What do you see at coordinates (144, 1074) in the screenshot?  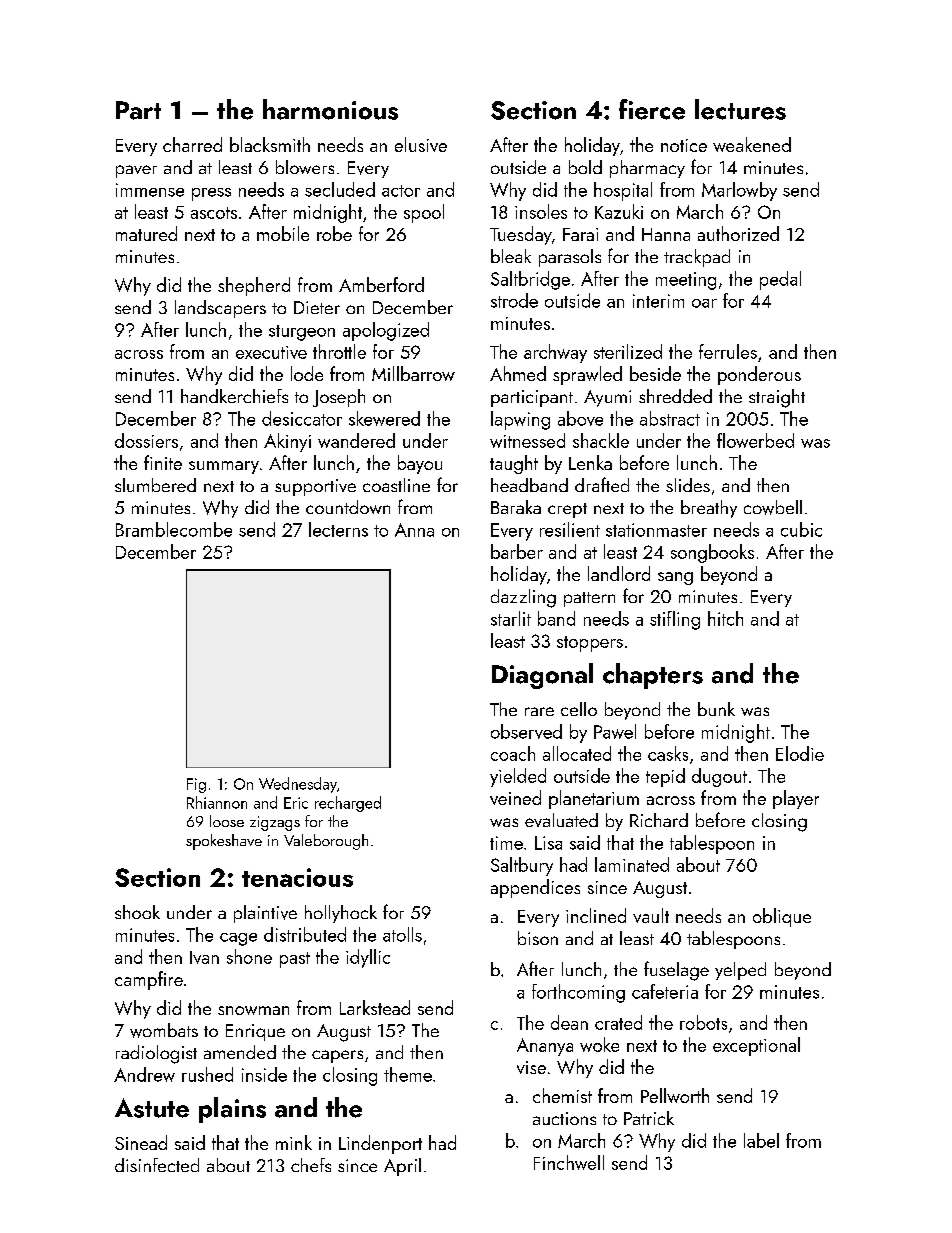 I see `Andrew` at bounding box center [144, 1074].
